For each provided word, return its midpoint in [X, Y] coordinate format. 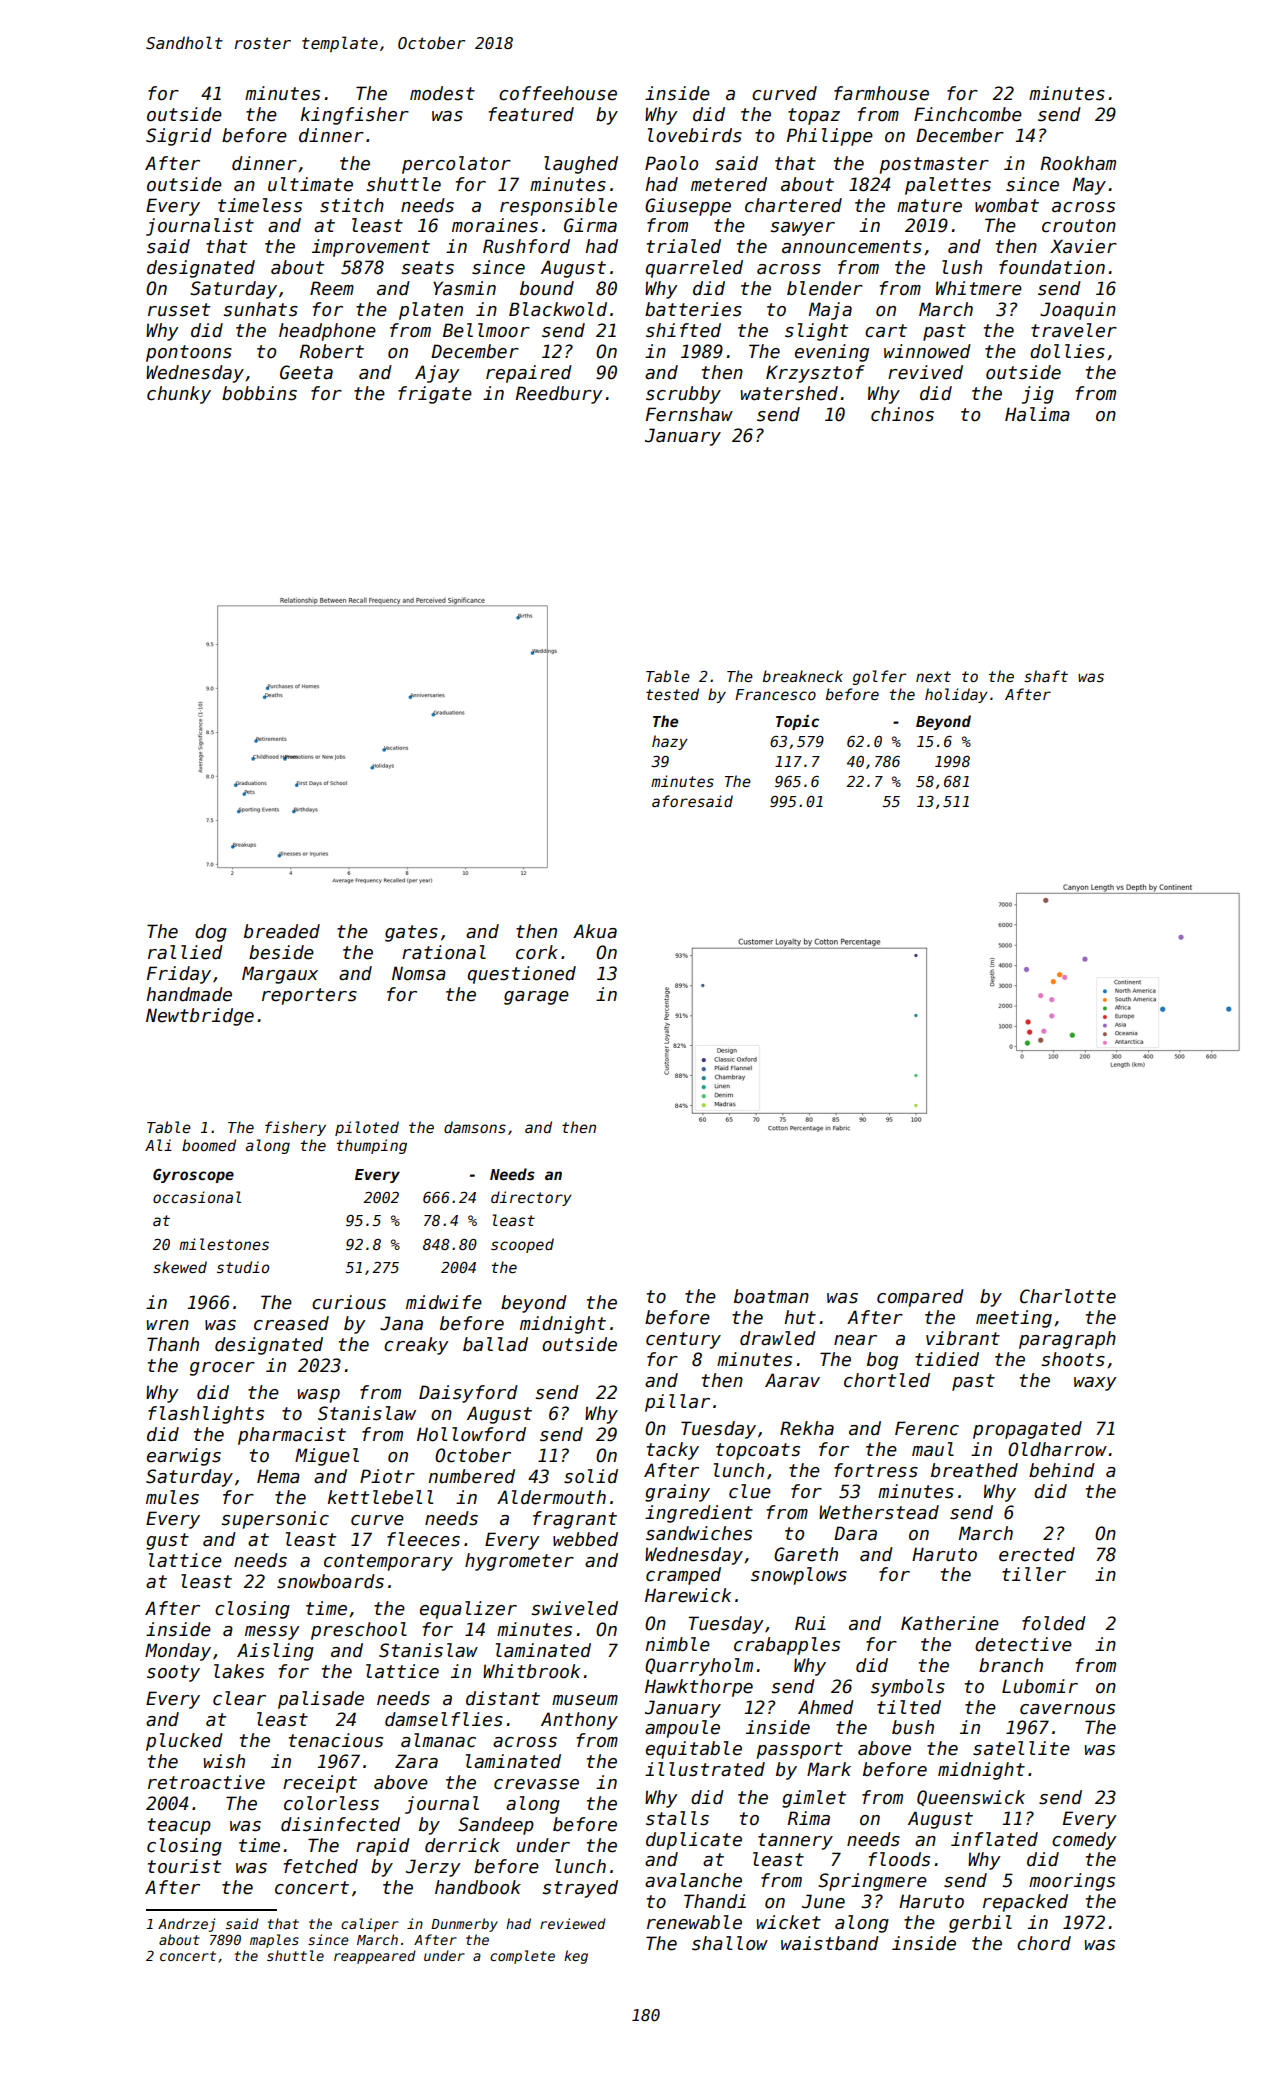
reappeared [375, 1957]
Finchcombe [968, 114]
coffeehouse [558, 93]
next [933, 676]
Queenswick [971, 1798]
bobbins [259, 393]
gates [411, 933]
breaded [282, 931]
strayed [580, 1889]
